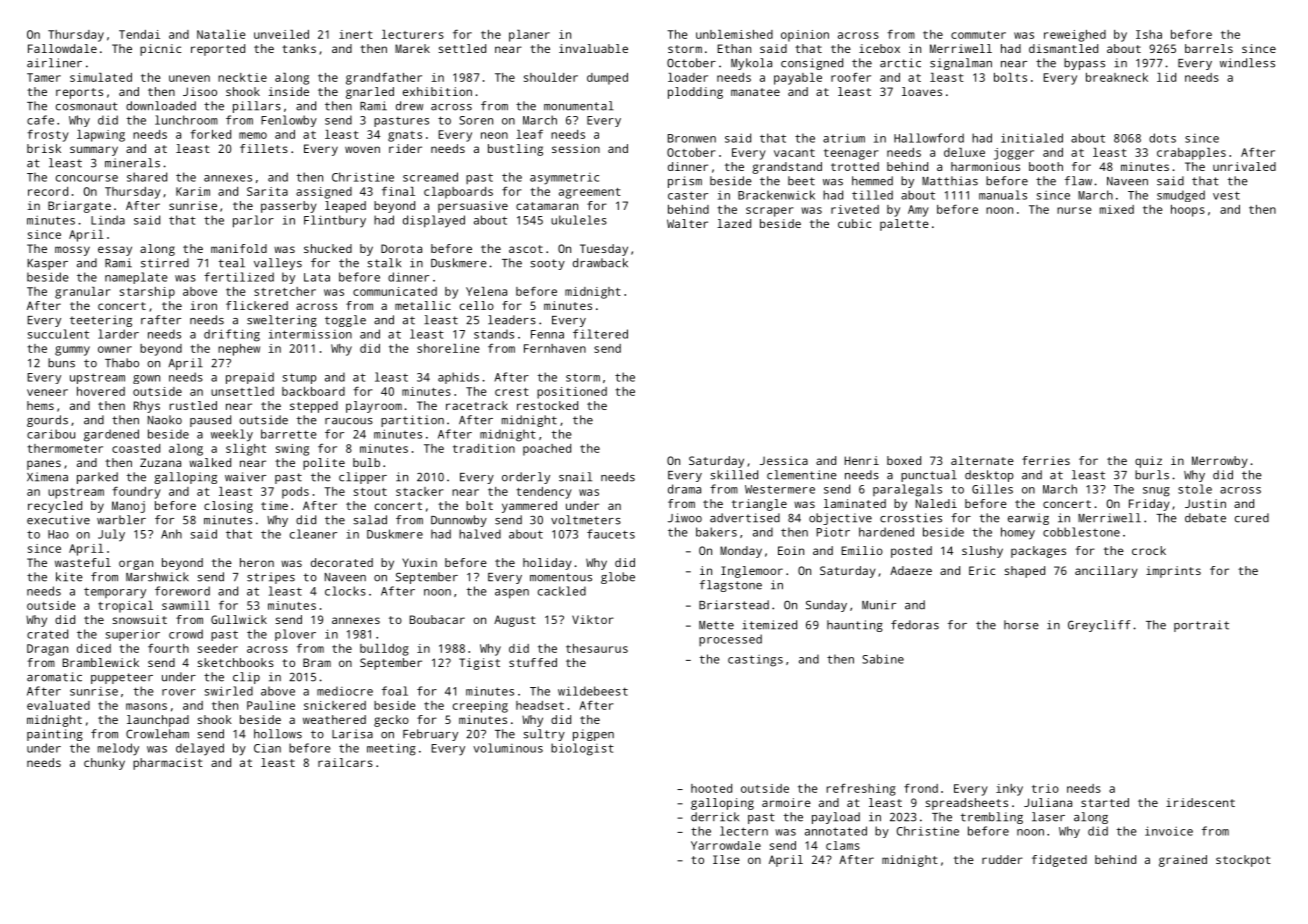 The image size is (1308, 924). I want to click on parked, so click(97, 478).
